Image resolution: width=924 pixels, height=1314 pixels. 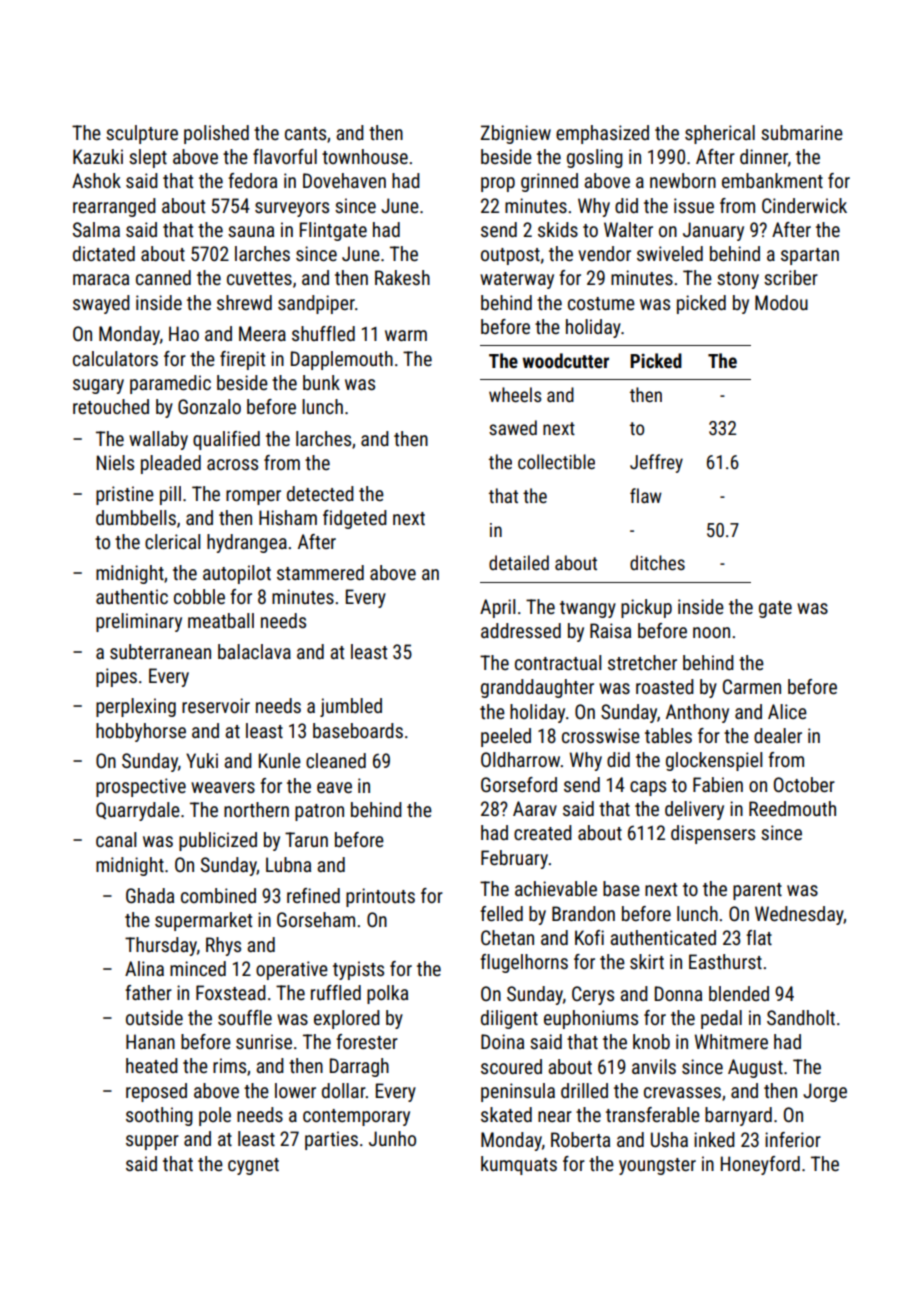 What do you see at coordinates (657, 562) in the screenshot?
I see `ditches` at bounding box center [657, 562].
